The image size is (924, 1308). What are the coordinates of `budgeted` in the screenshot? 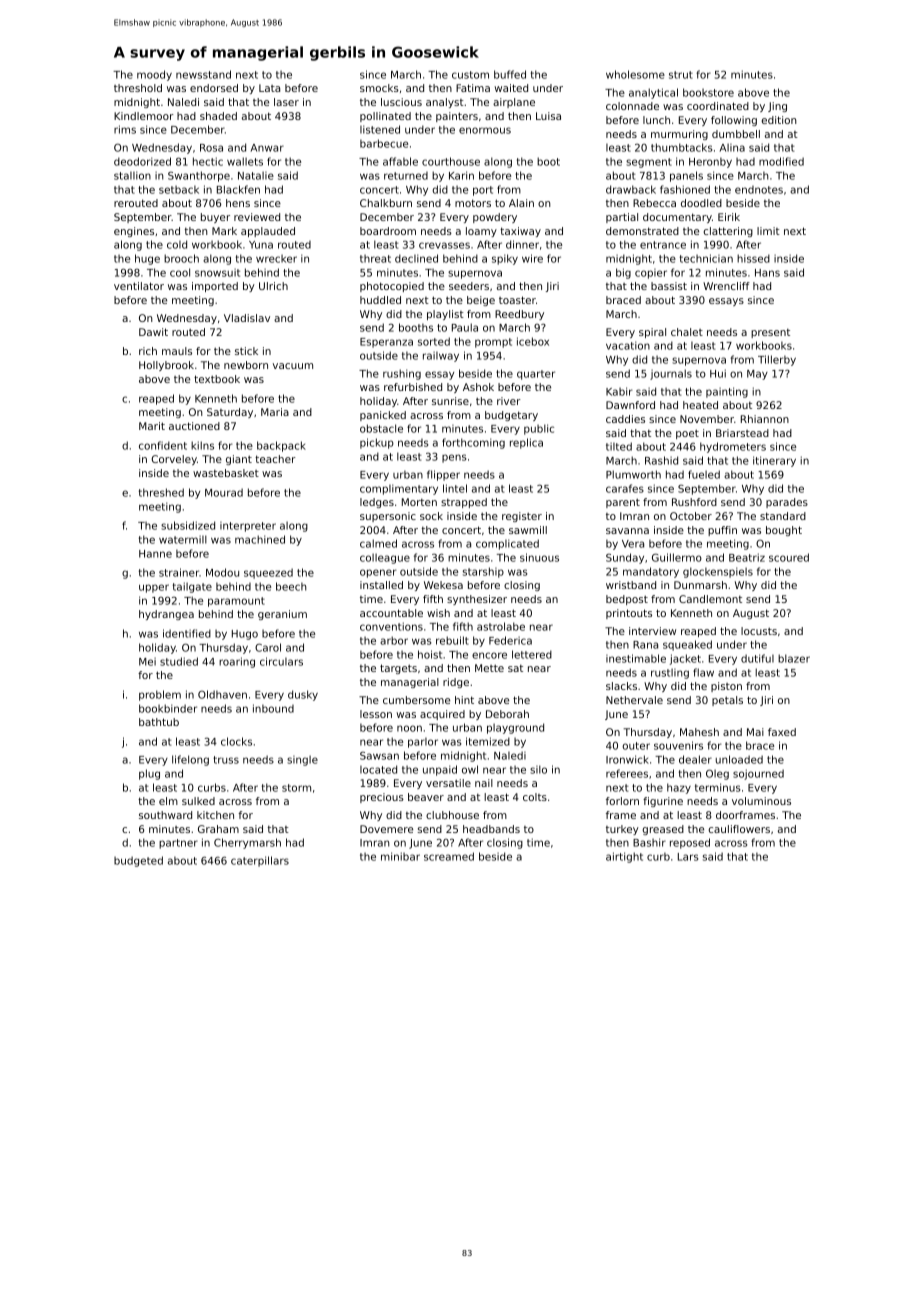 It's located at (138, 861).
